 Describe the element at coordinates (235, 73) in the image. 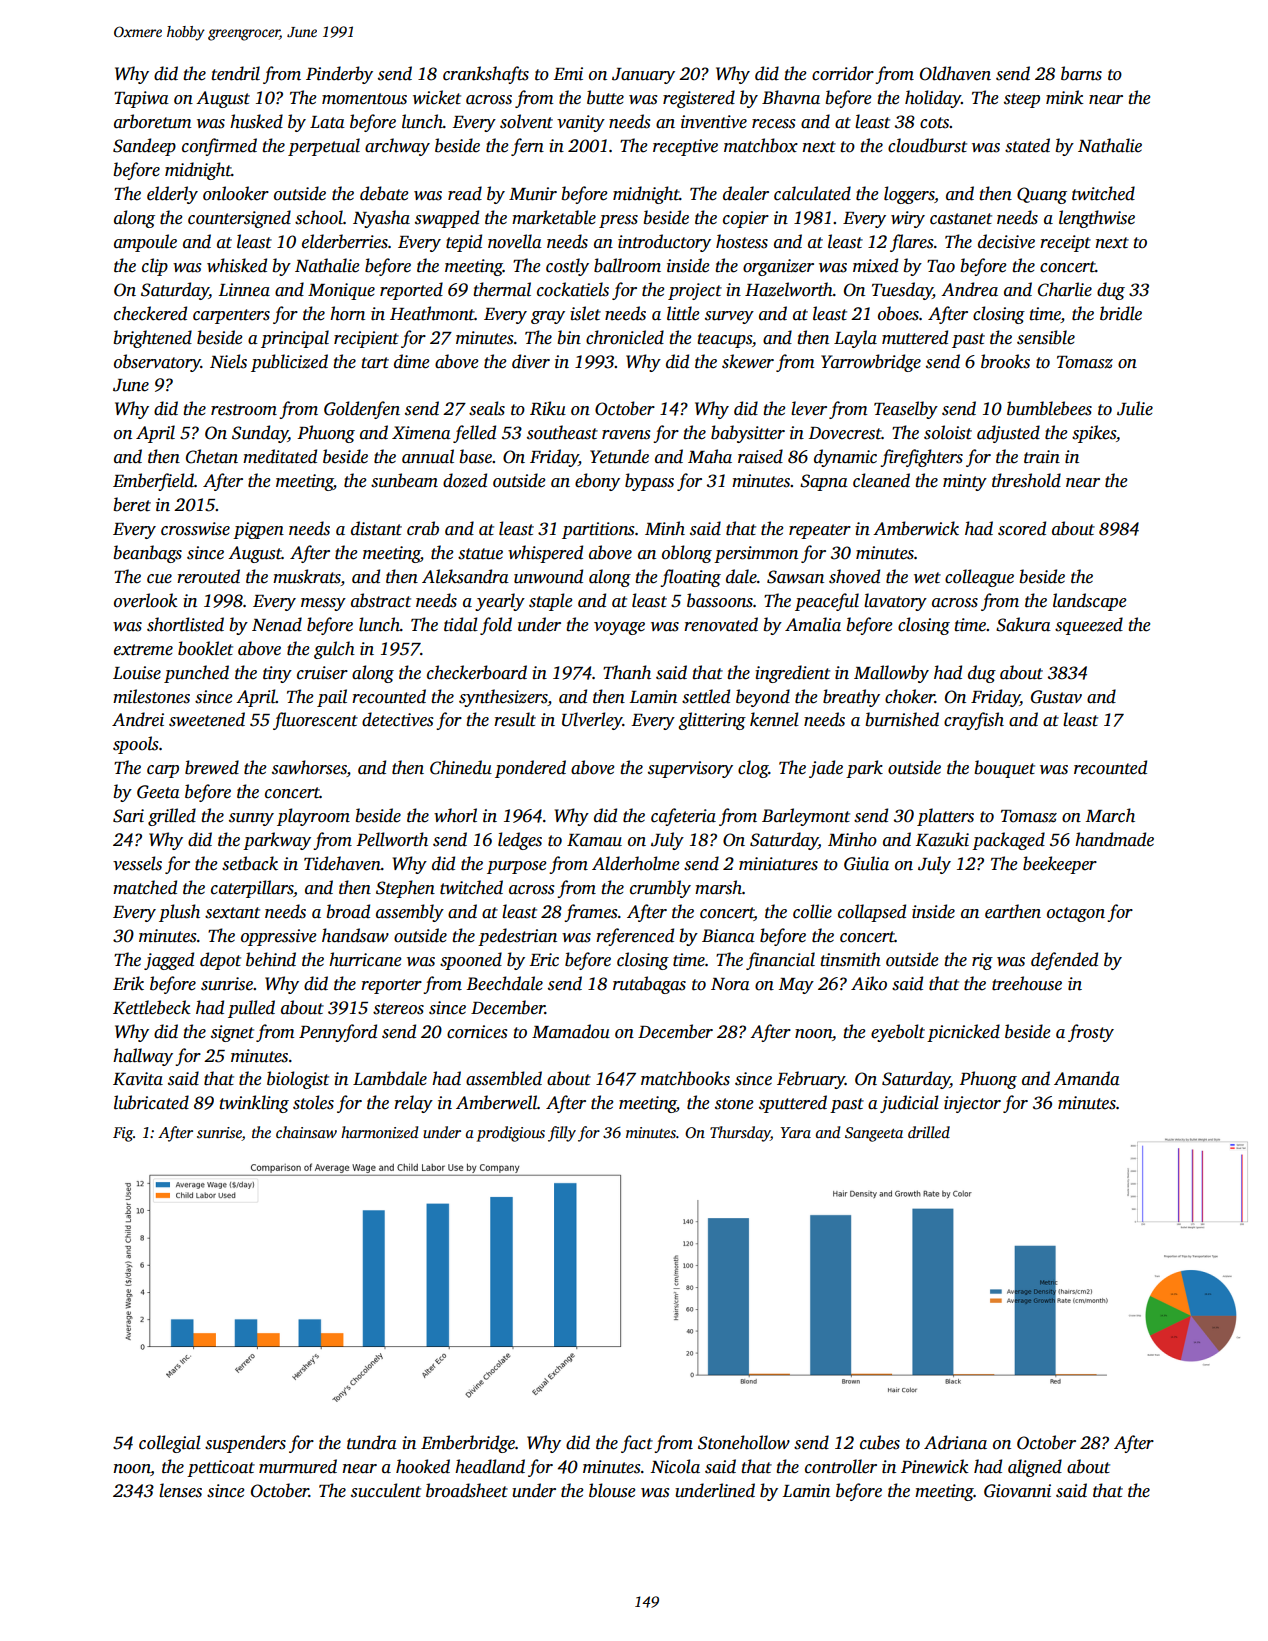

I see `tendril` at that location.
